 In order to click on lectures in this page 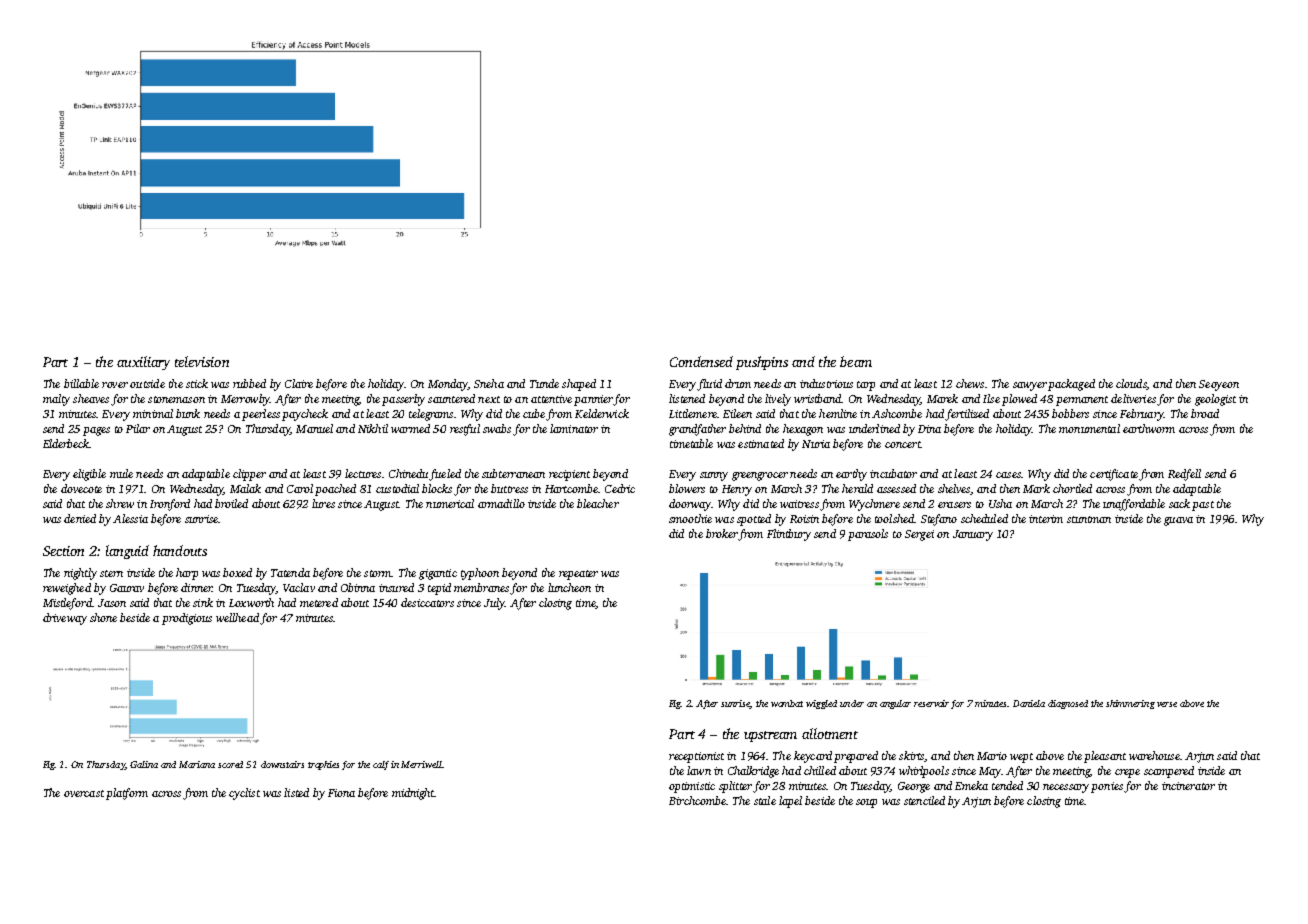, I will do `click(363, 473)`.
